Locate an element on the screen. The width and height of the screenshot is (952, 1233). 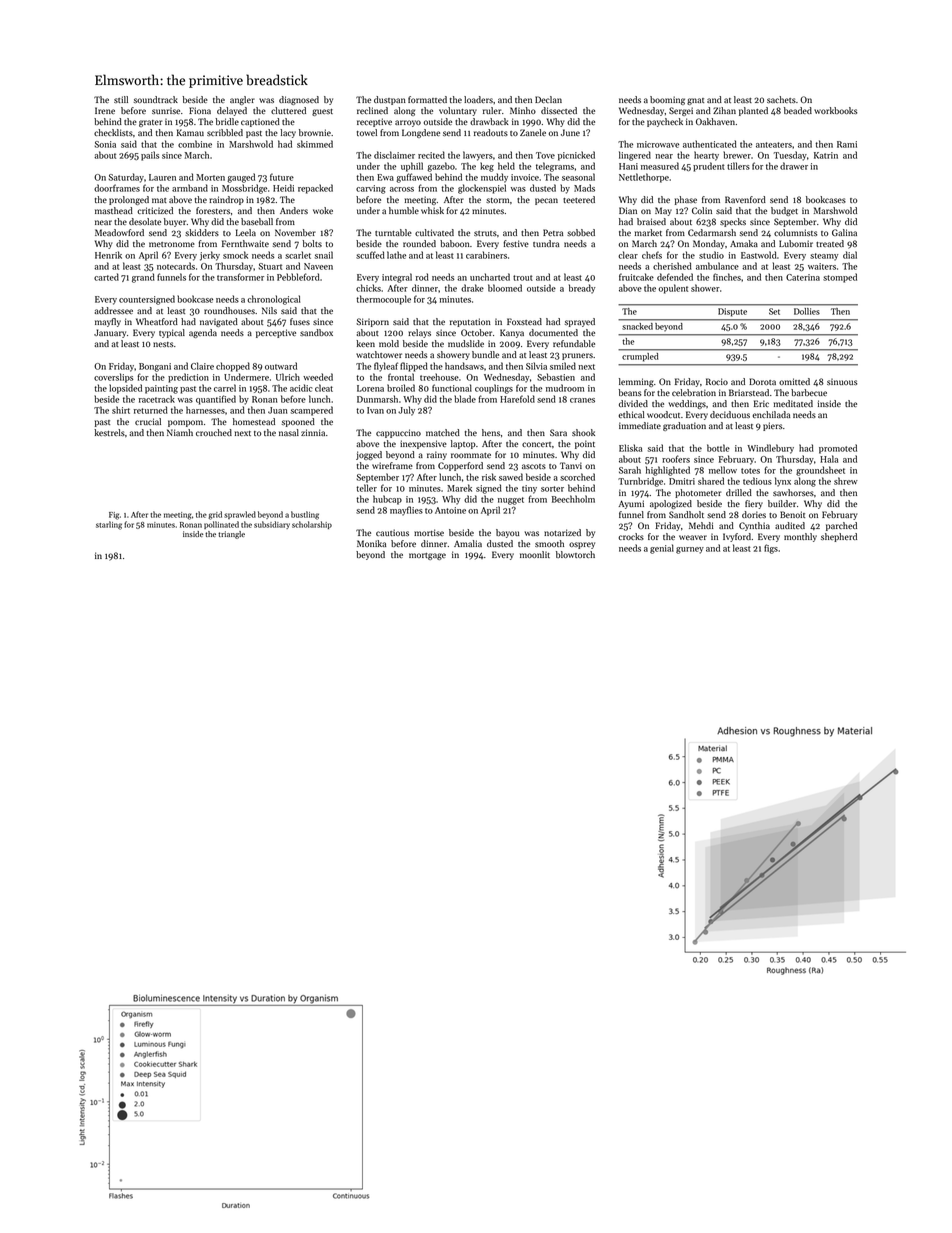
teetered is located at coordinates (579, 199).
